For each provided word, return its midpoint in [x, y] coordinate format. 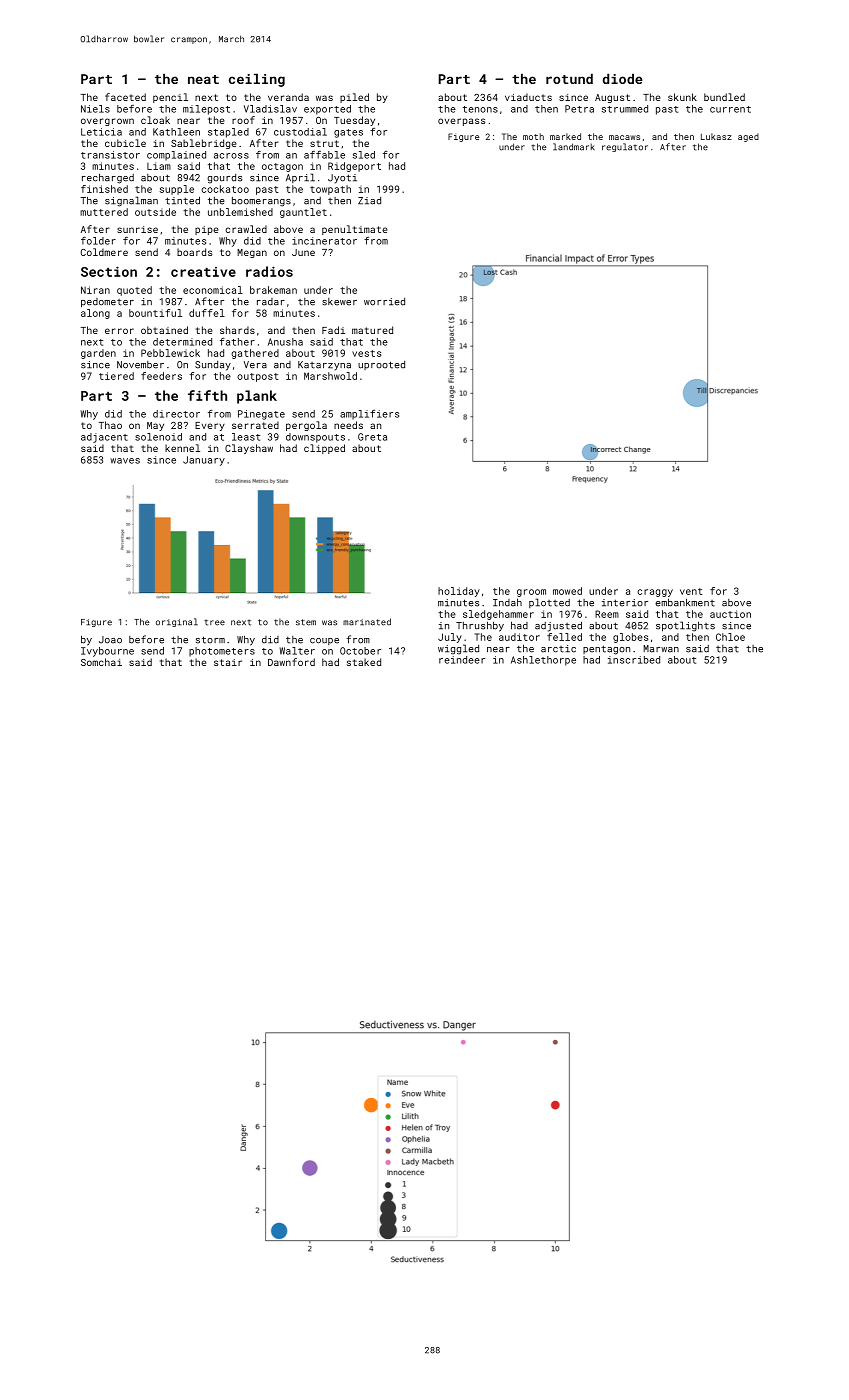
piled [354, 98]
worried [384, 302]
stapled [228, 133]
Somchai [101, 662]
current [730, 109]
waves [125, 461]
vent [691, 591]
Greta [372, 437]
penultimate [355, 230]
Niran [95, 290]
